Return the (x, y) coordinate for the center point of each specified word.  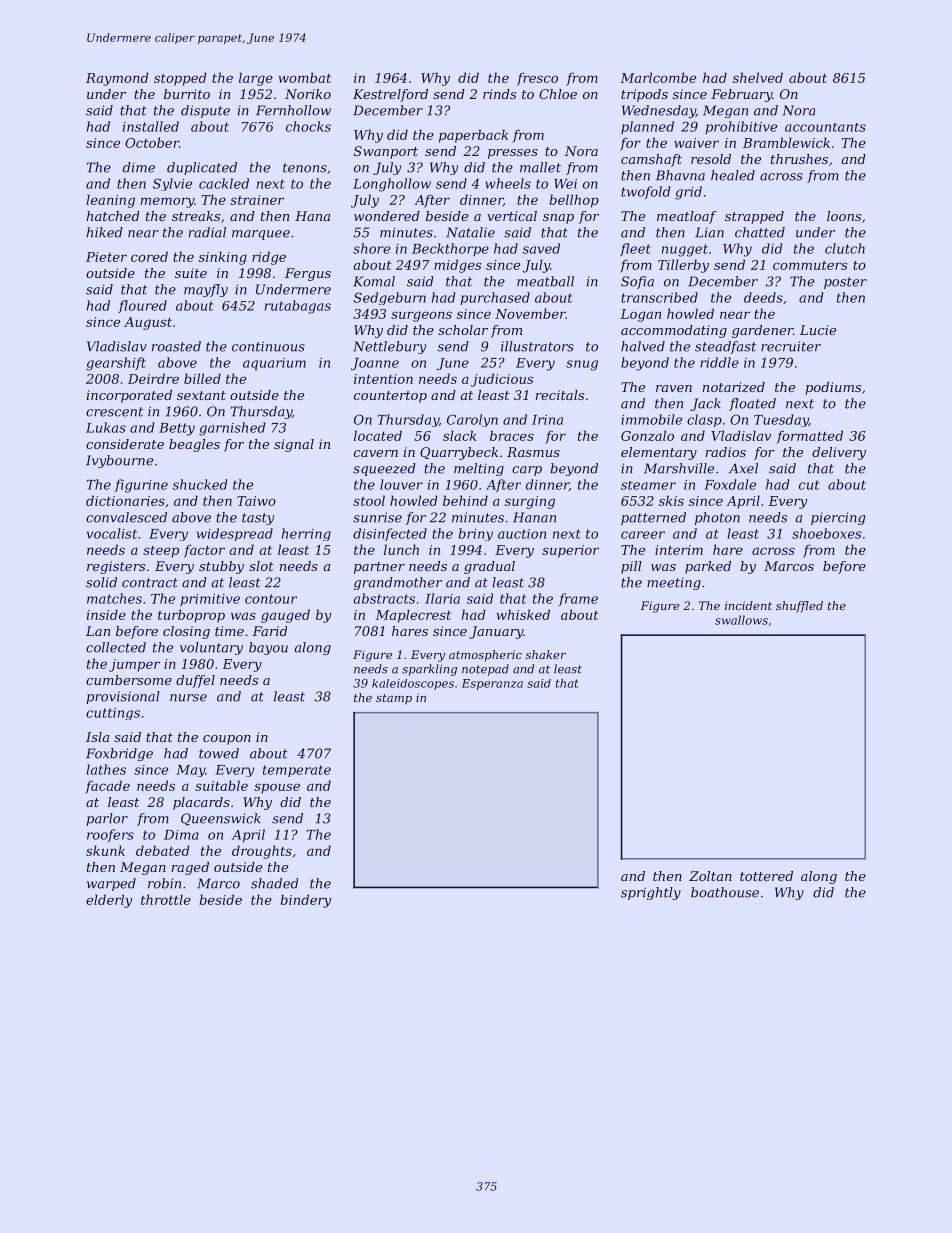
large (256, 79)
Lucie (818, 330)
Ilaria (442, 598)
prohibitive (741, 127)
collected (116, 647)
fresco (537, 79)
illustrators (537, 346)
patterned (653, 518)
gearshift (116, 364)
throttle (166, 899)
